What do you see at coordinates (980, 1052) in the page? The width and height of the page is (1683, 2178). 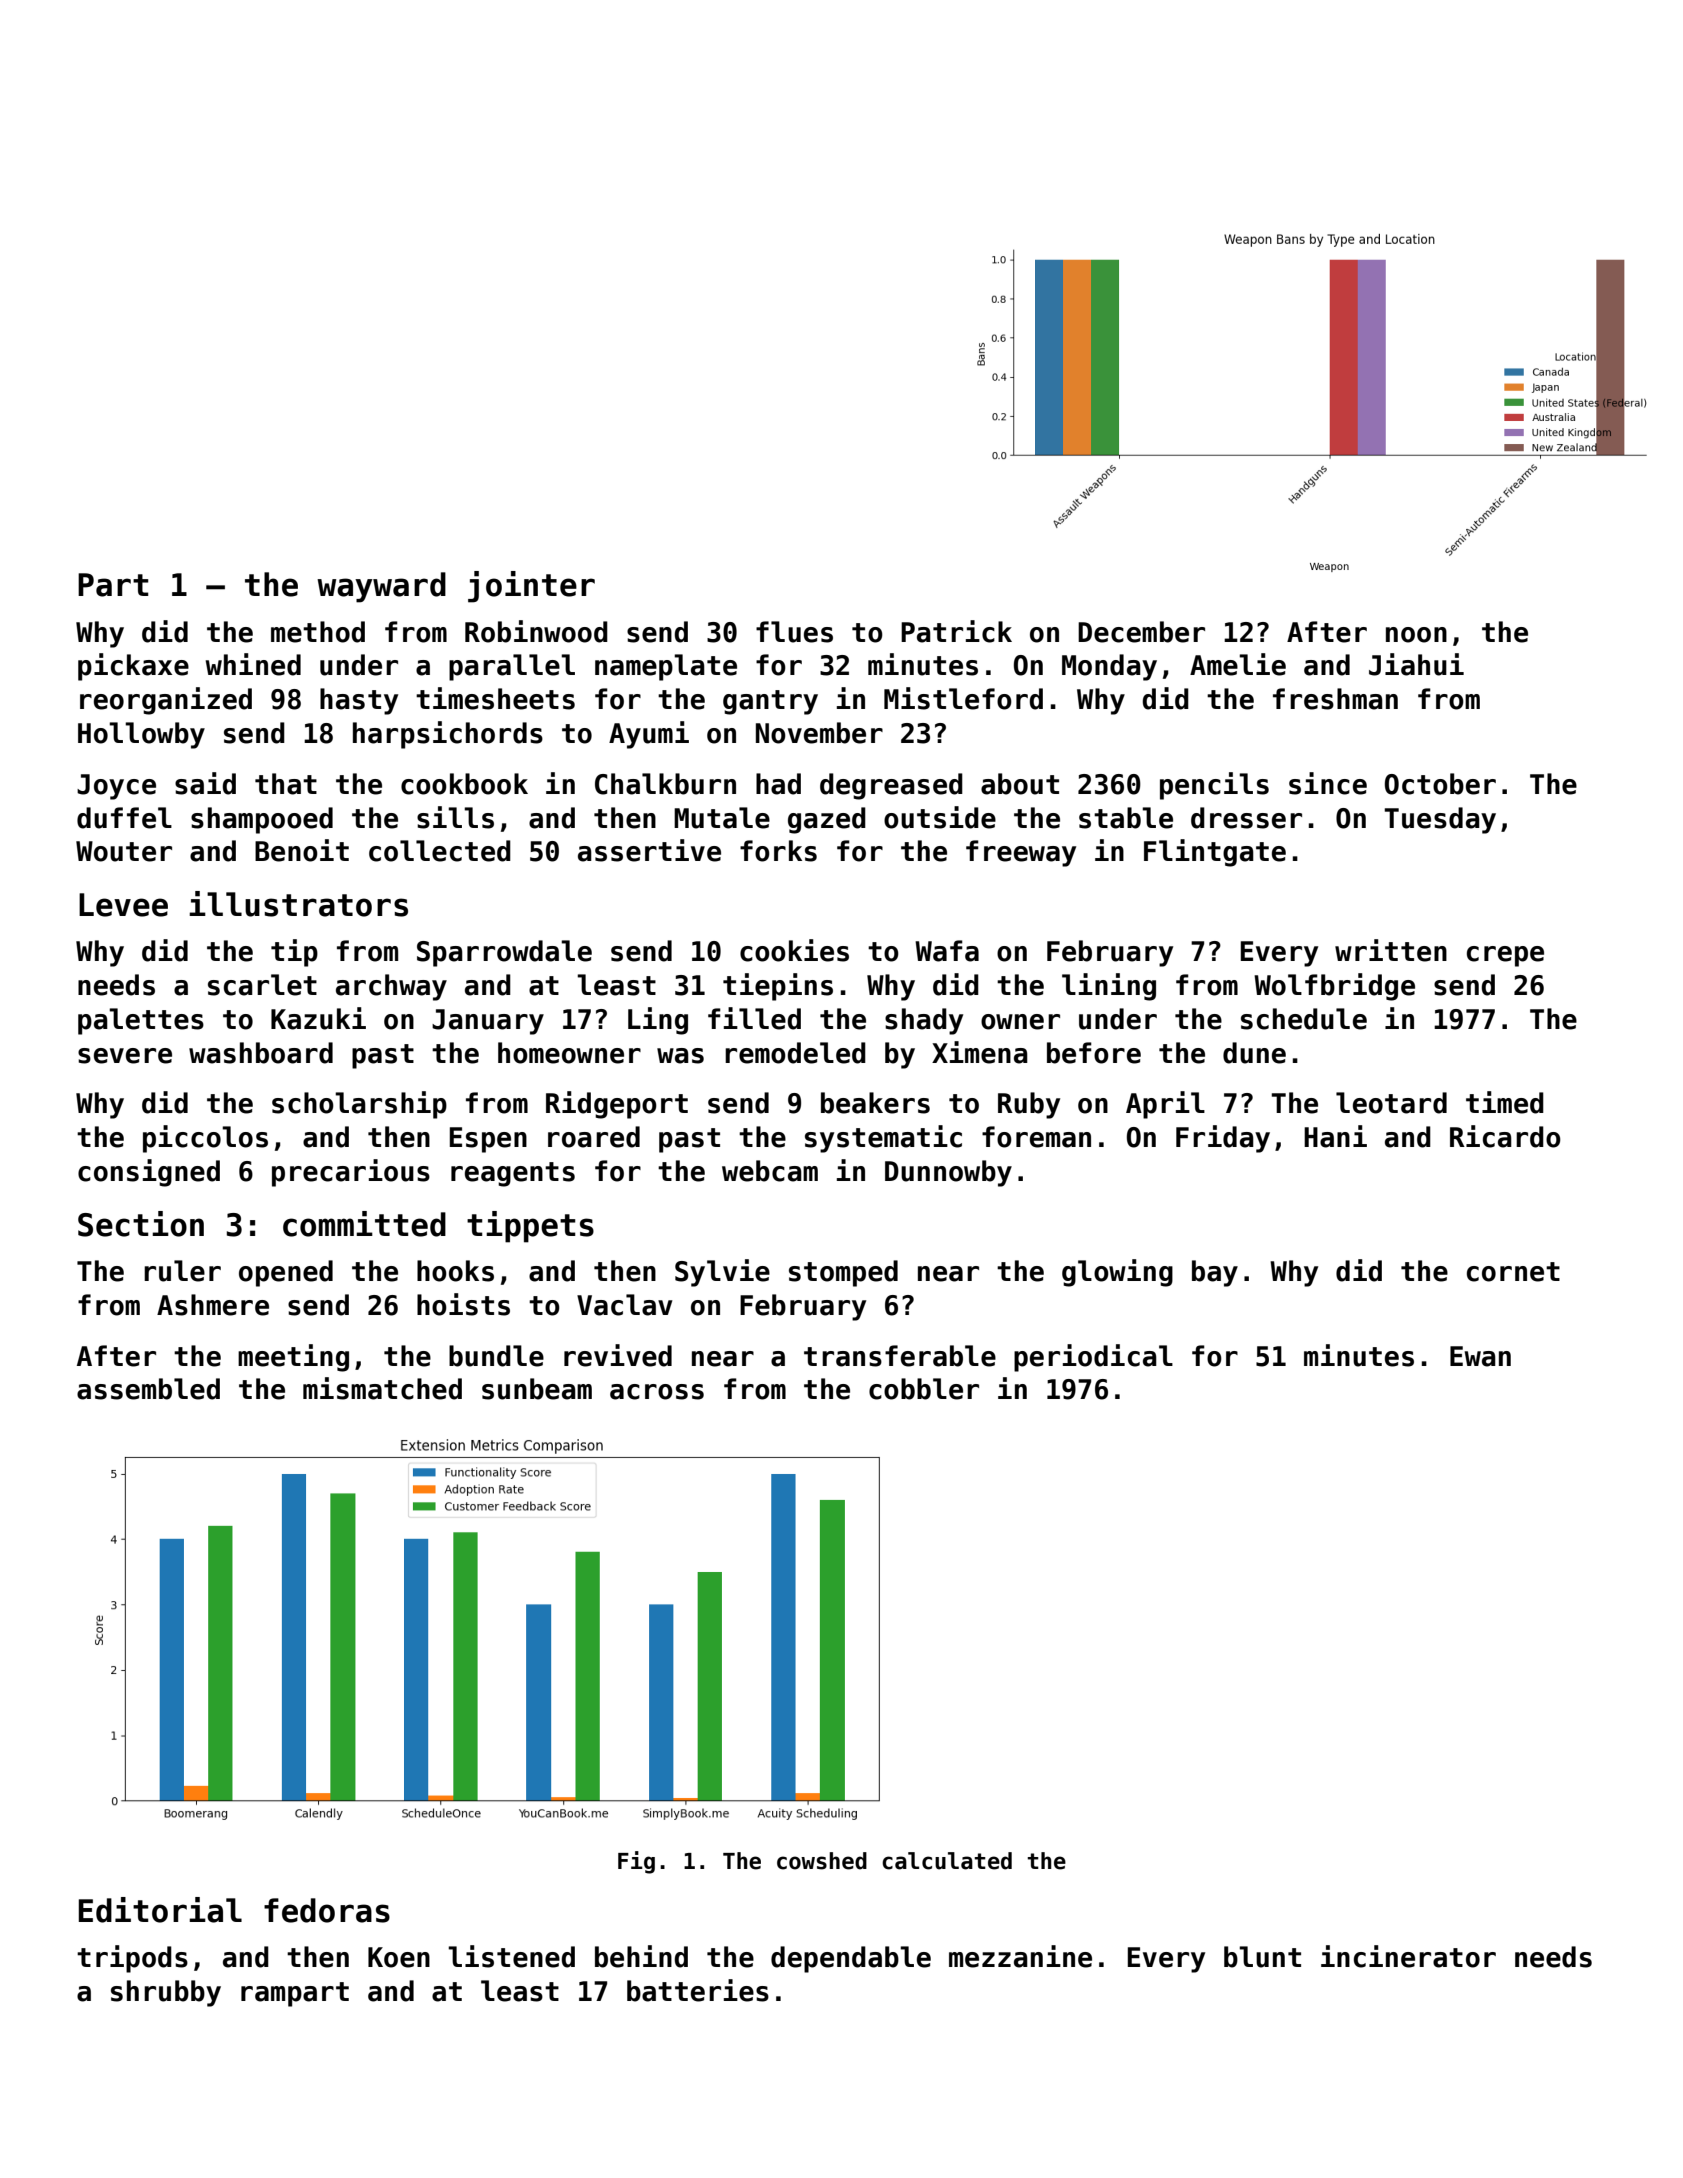 I see `Ximena` at bounding box center [980, 1052].
